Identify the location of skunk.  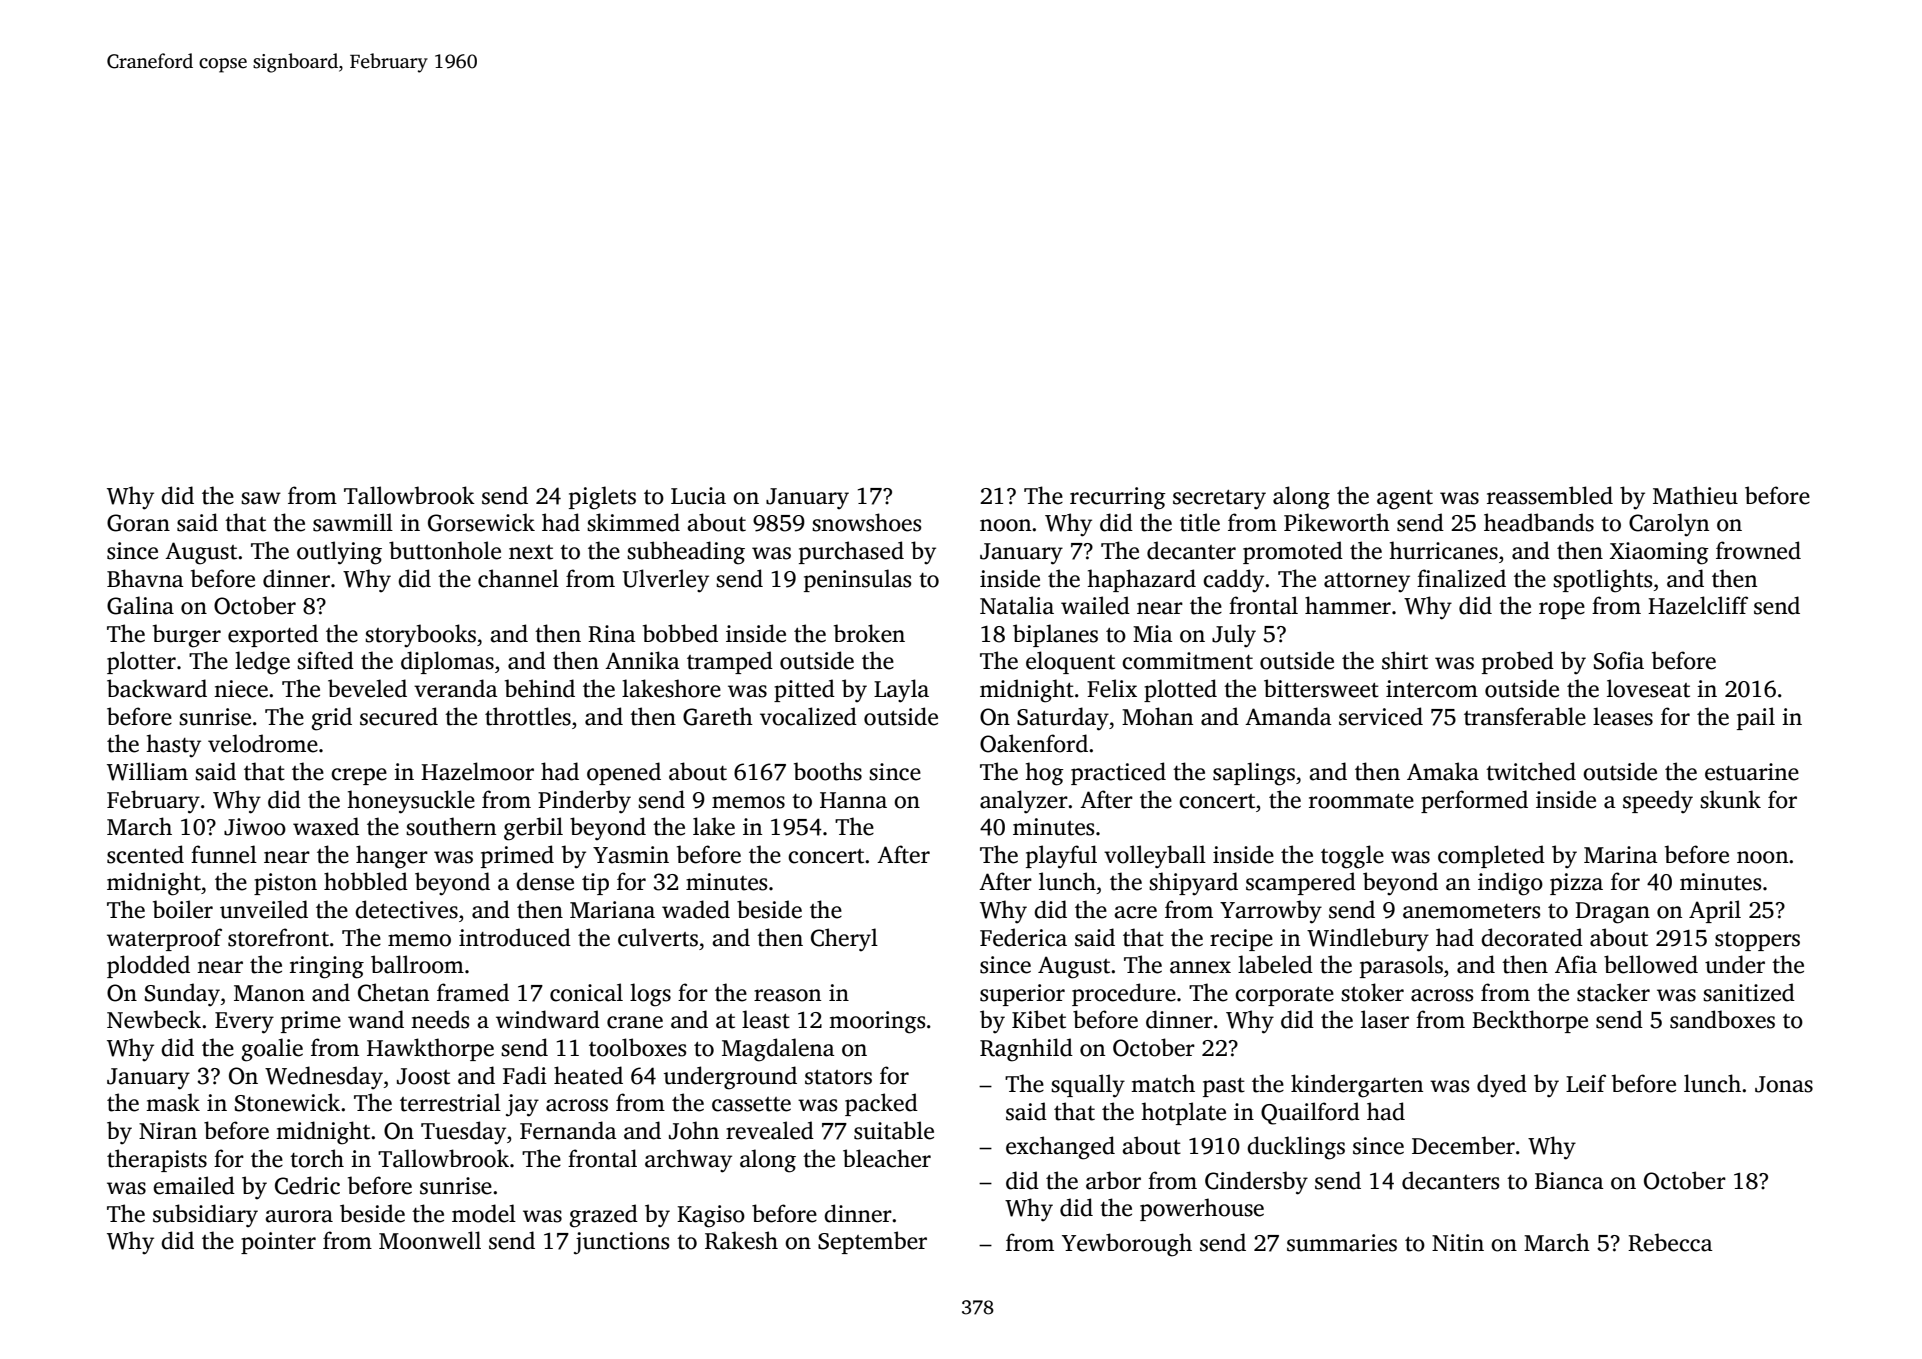
(1730, 799).
